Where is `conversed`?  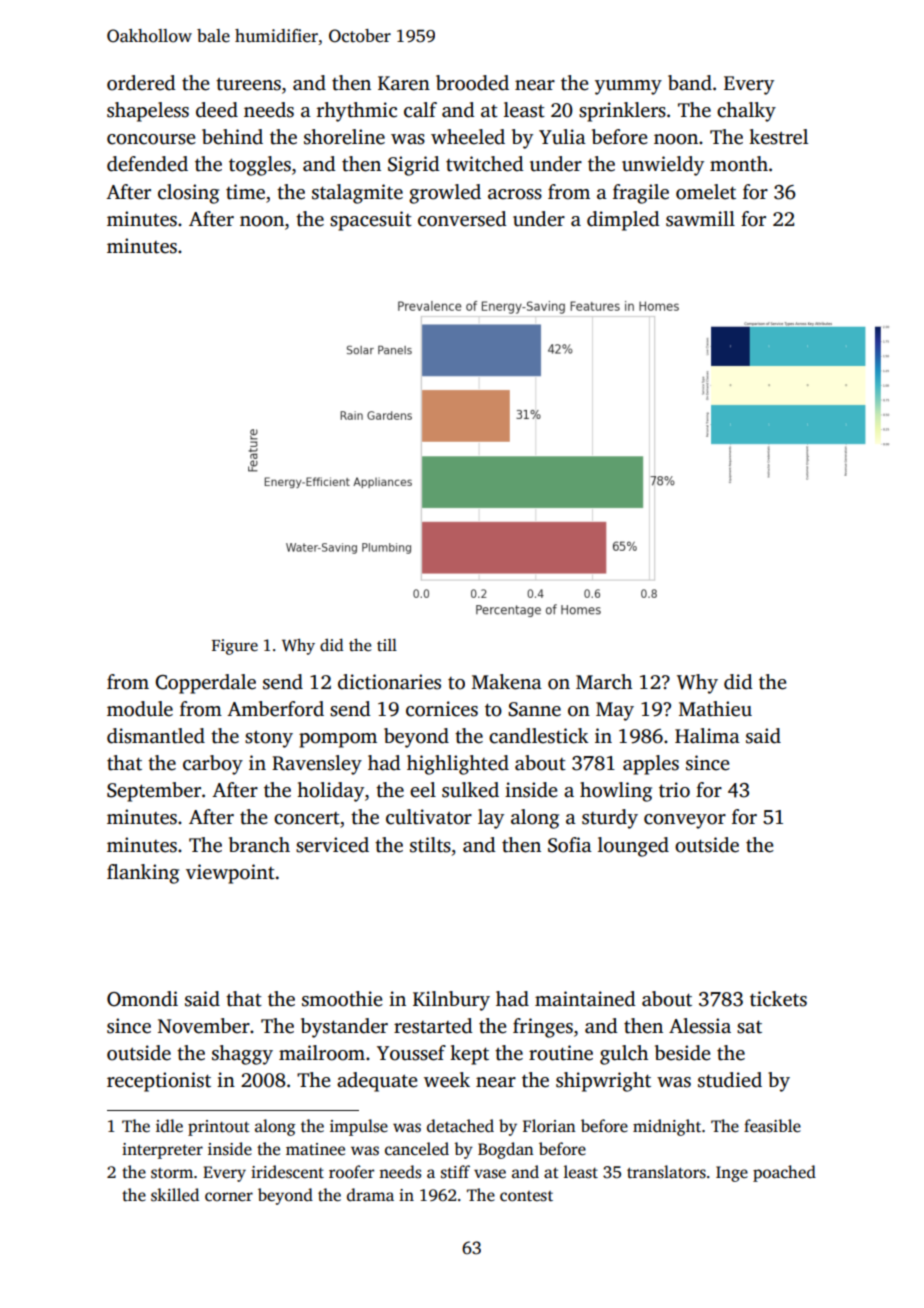 conversed is located at coordinates (462, 219).
